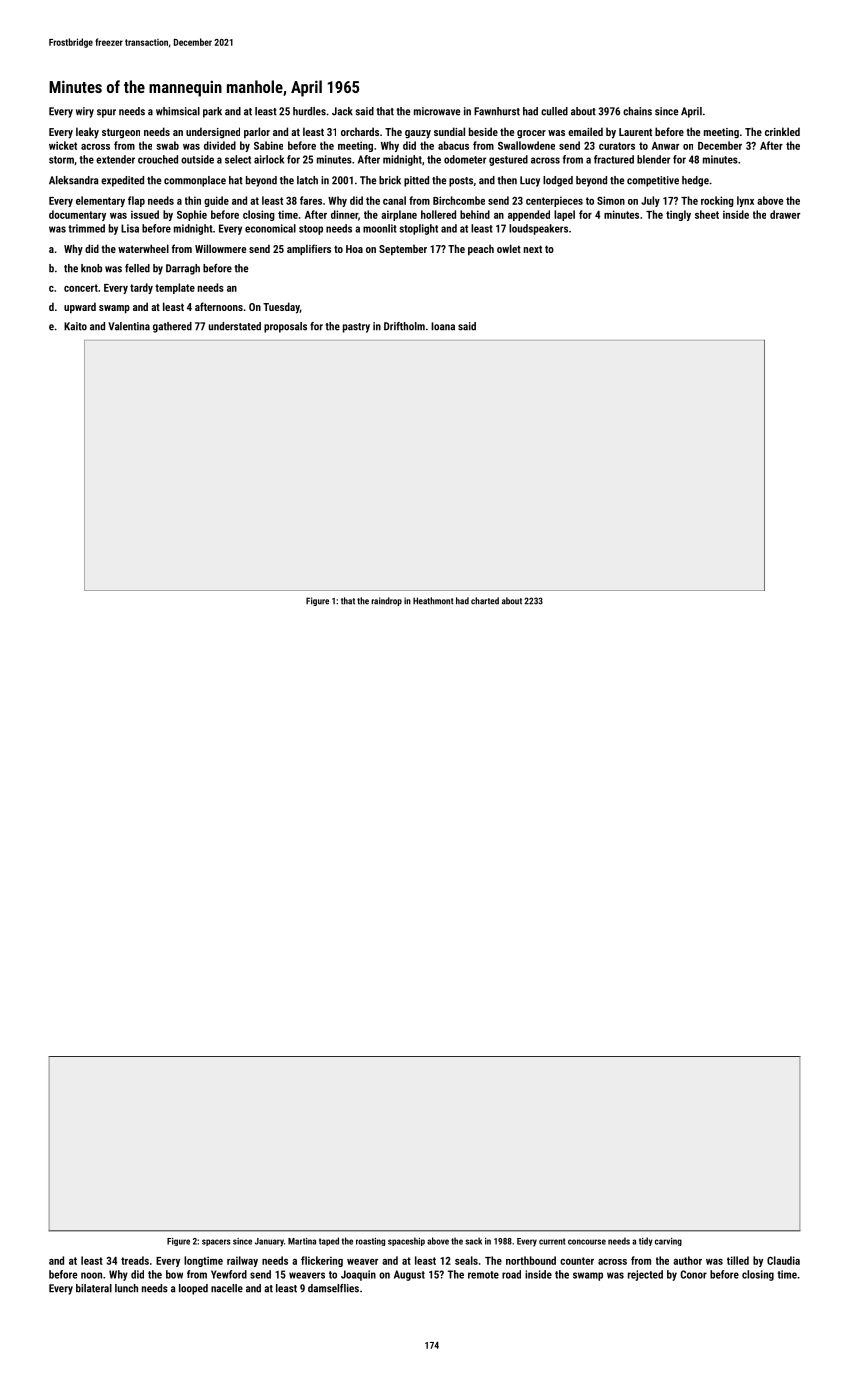 This image has height=1400, width=849. I want to click on spur, so click(106, 113).
